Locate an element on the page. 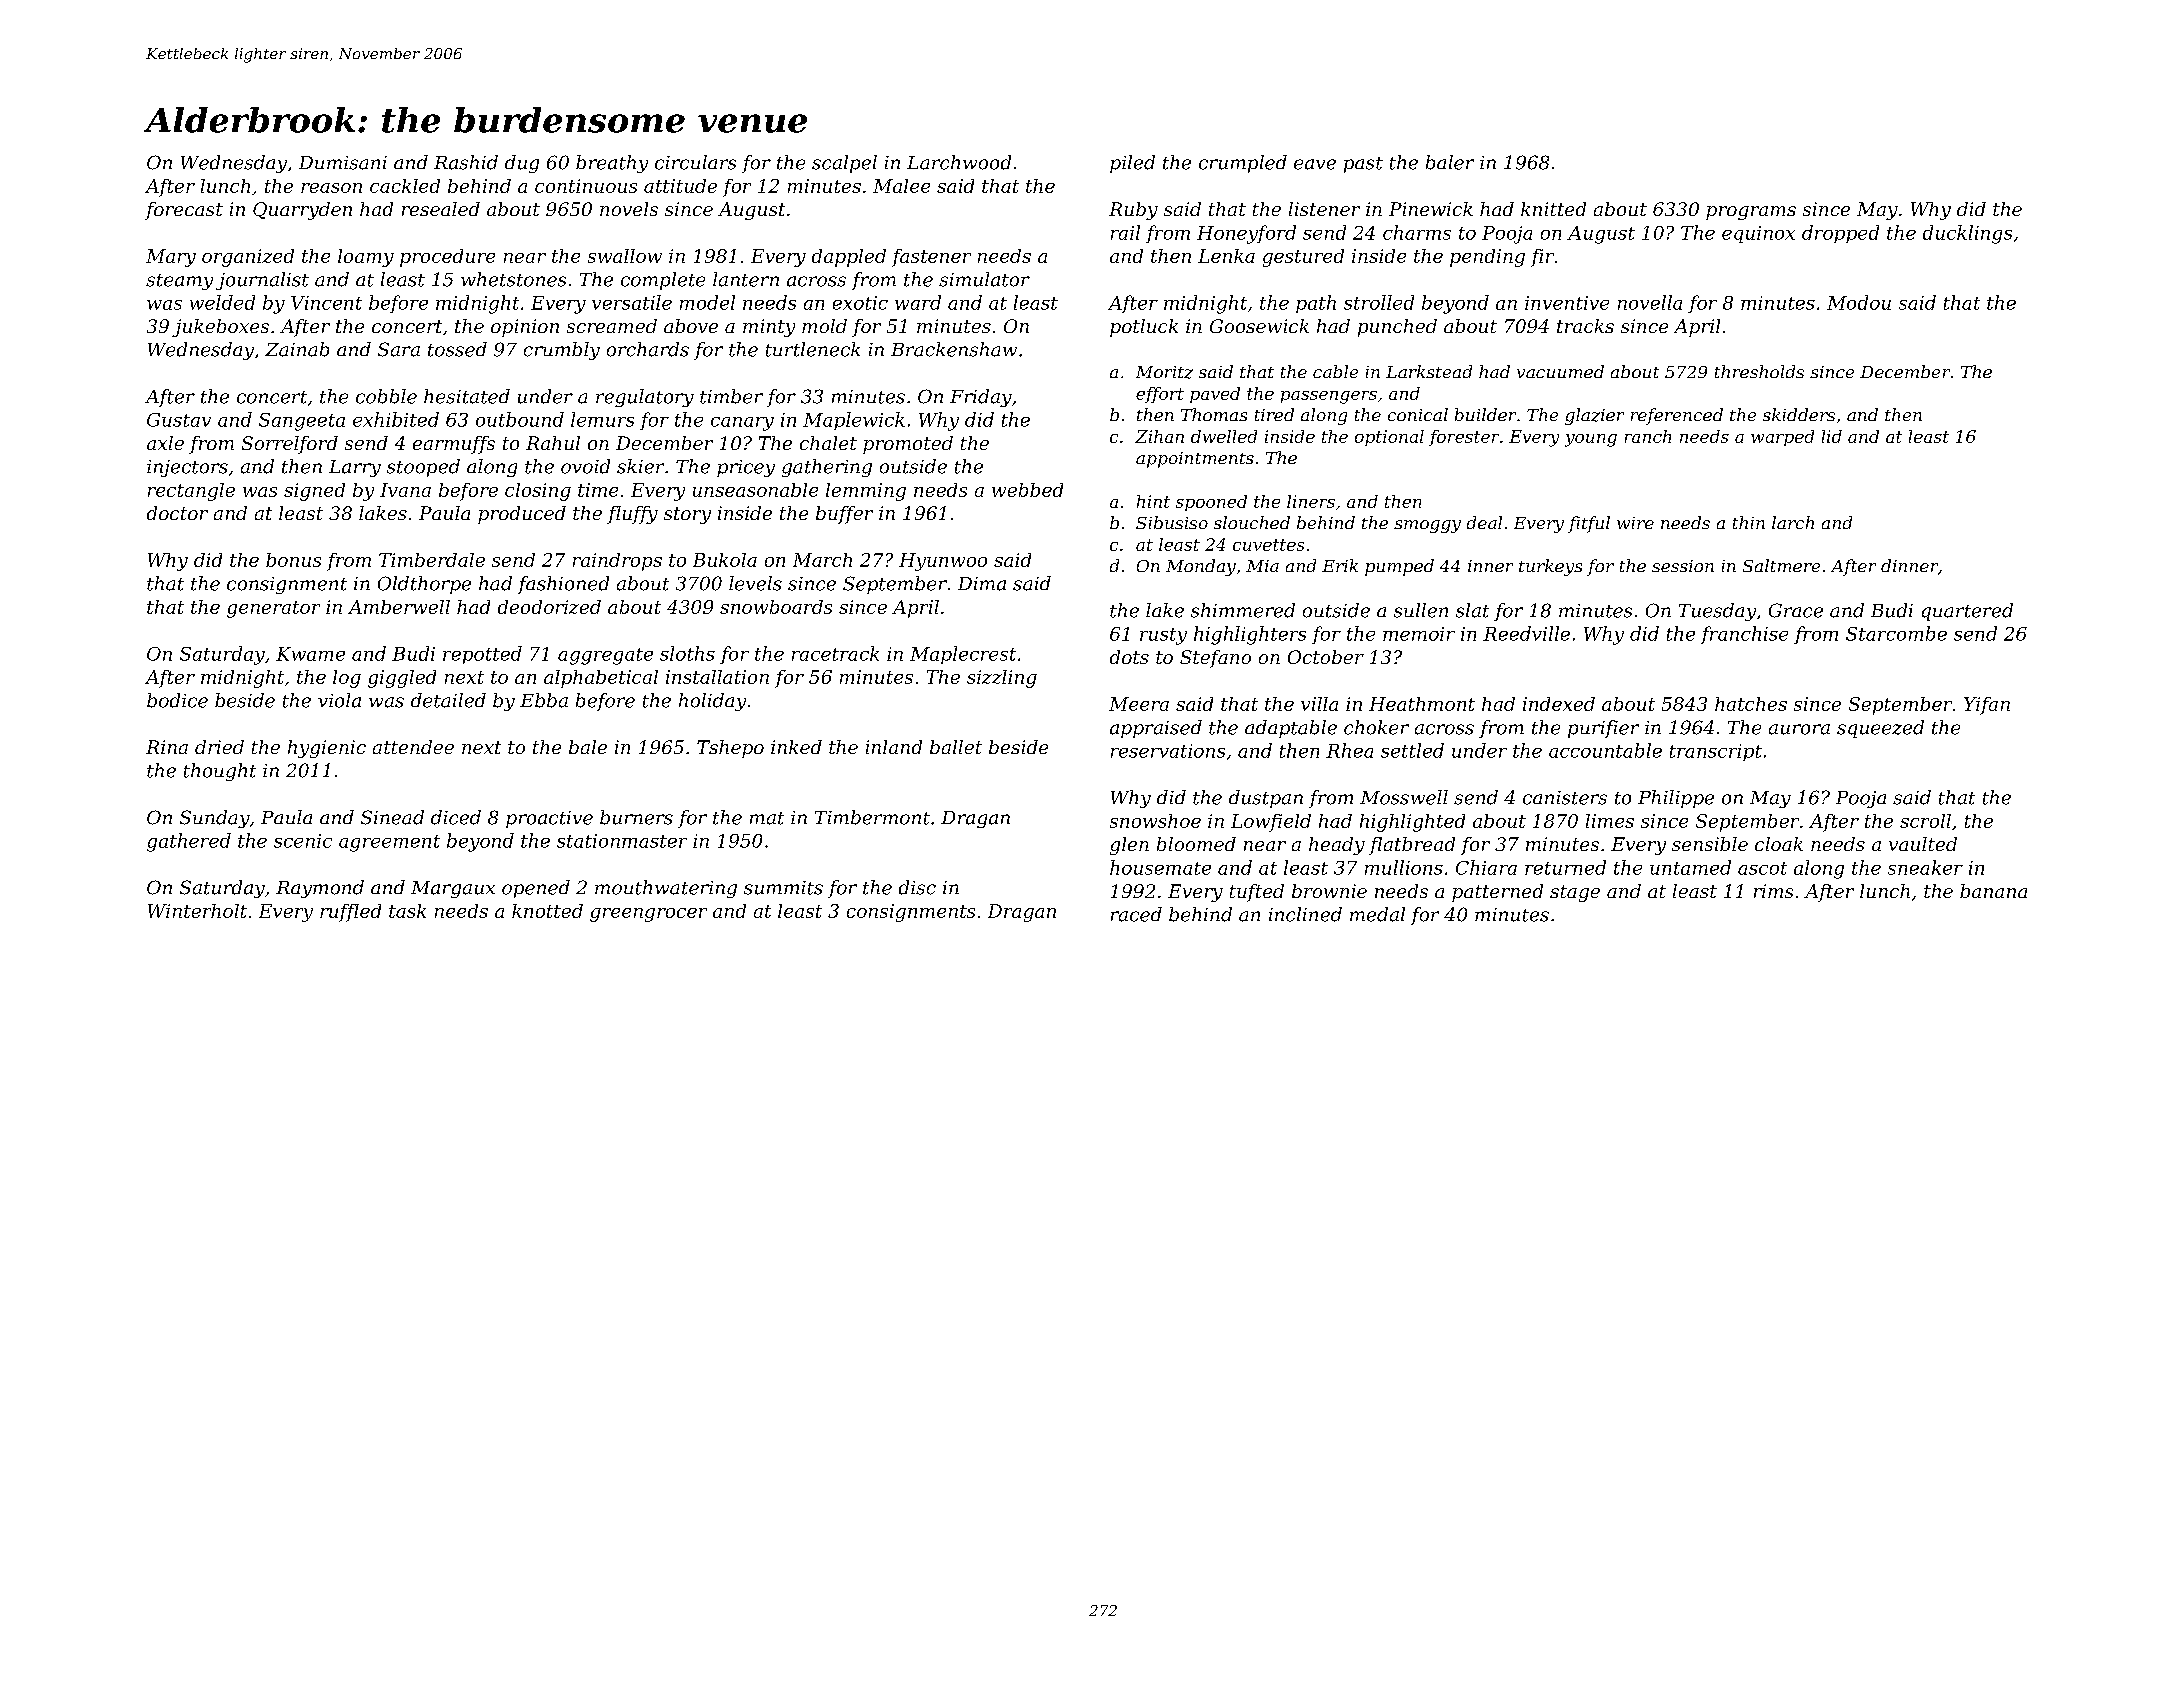 Image resolution: width=2178 pixels, height=1683 pixels. Raymond is located at coordinates (320, 889).
